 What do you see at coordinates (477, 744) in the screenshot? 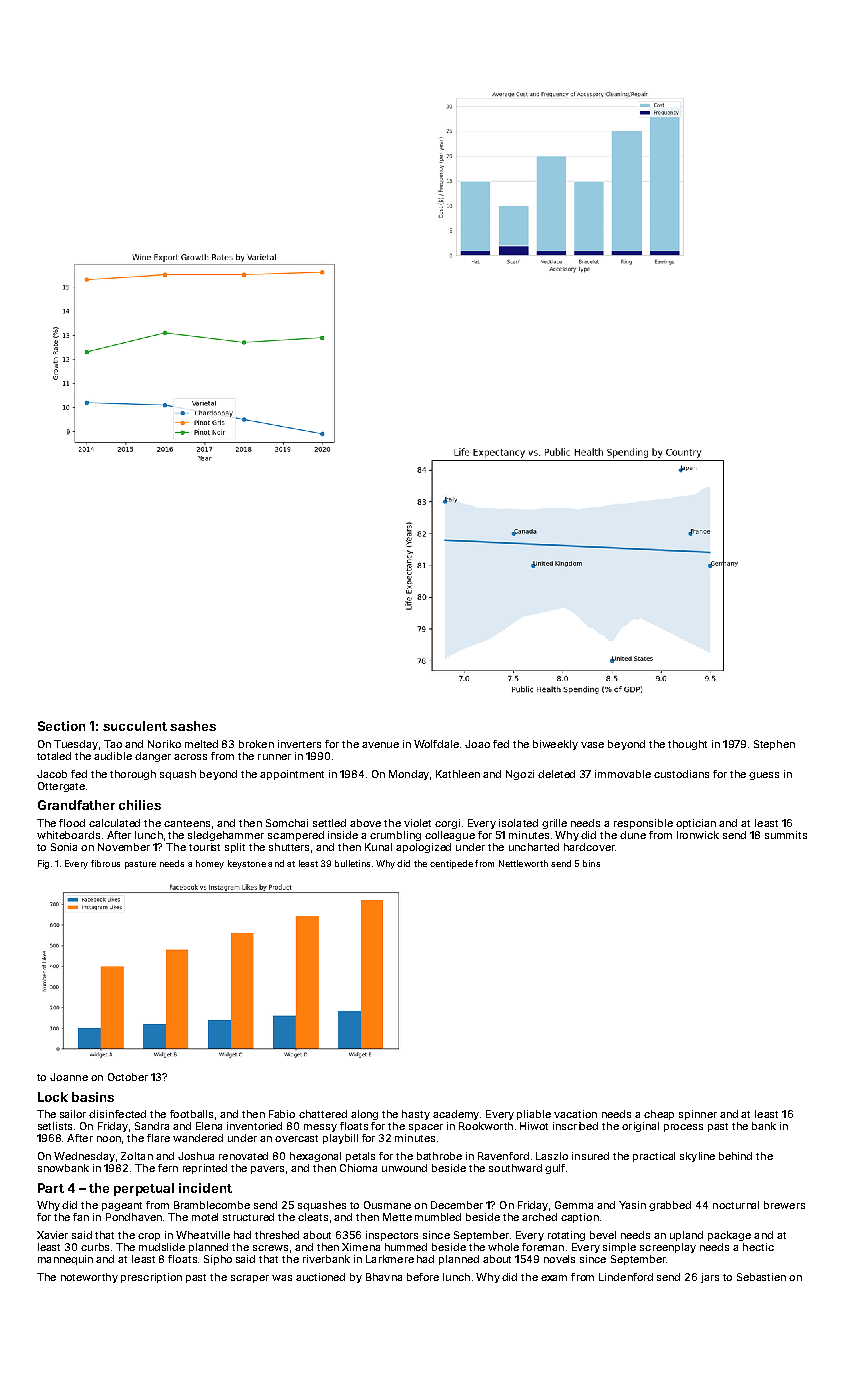
I see `Joao` at bounding box center [477, 744].
